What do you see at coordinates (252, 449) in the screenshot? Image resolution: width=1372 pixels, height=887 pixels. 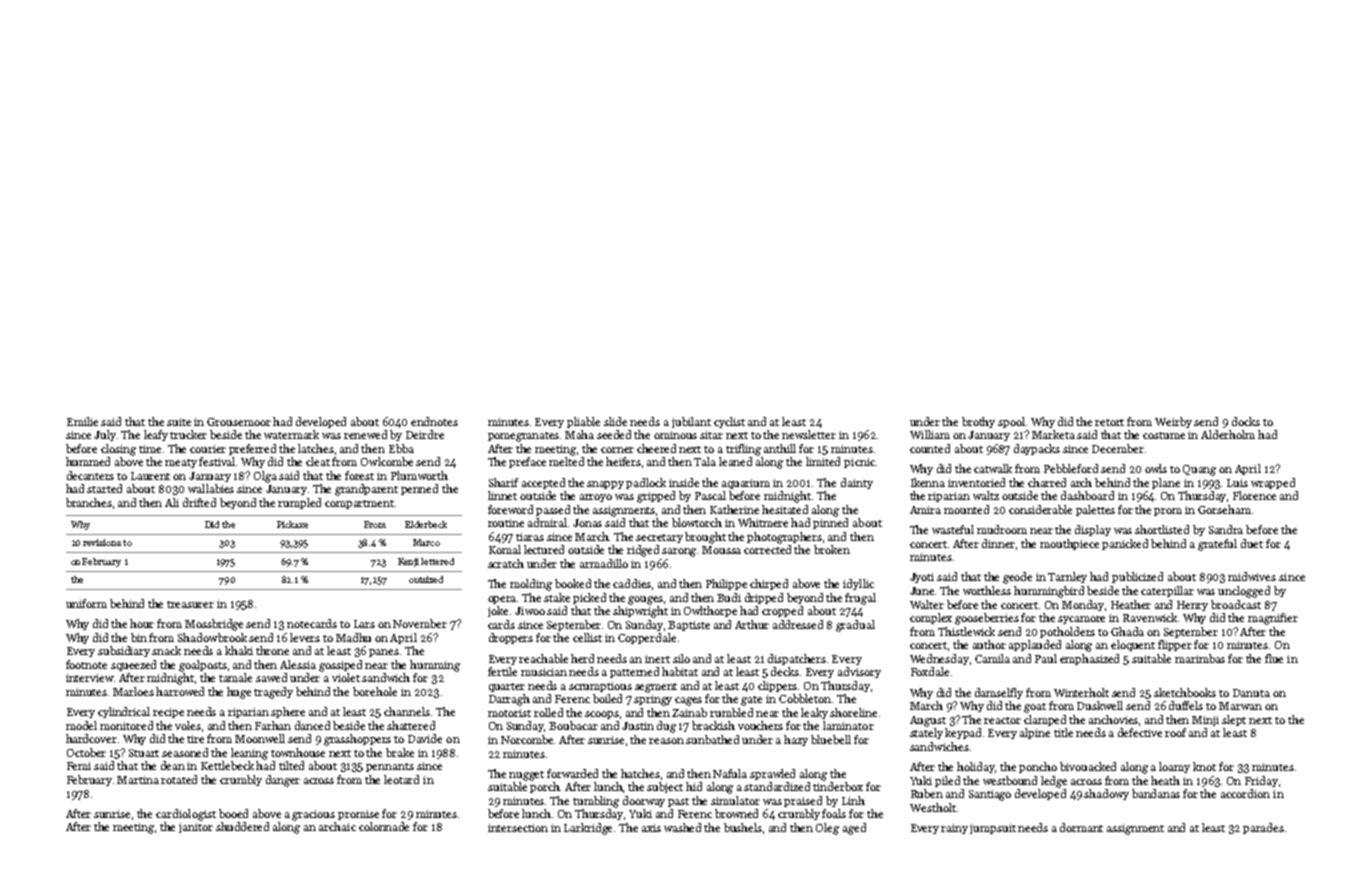 I see `preferred` at bounding box center [252, 449].
